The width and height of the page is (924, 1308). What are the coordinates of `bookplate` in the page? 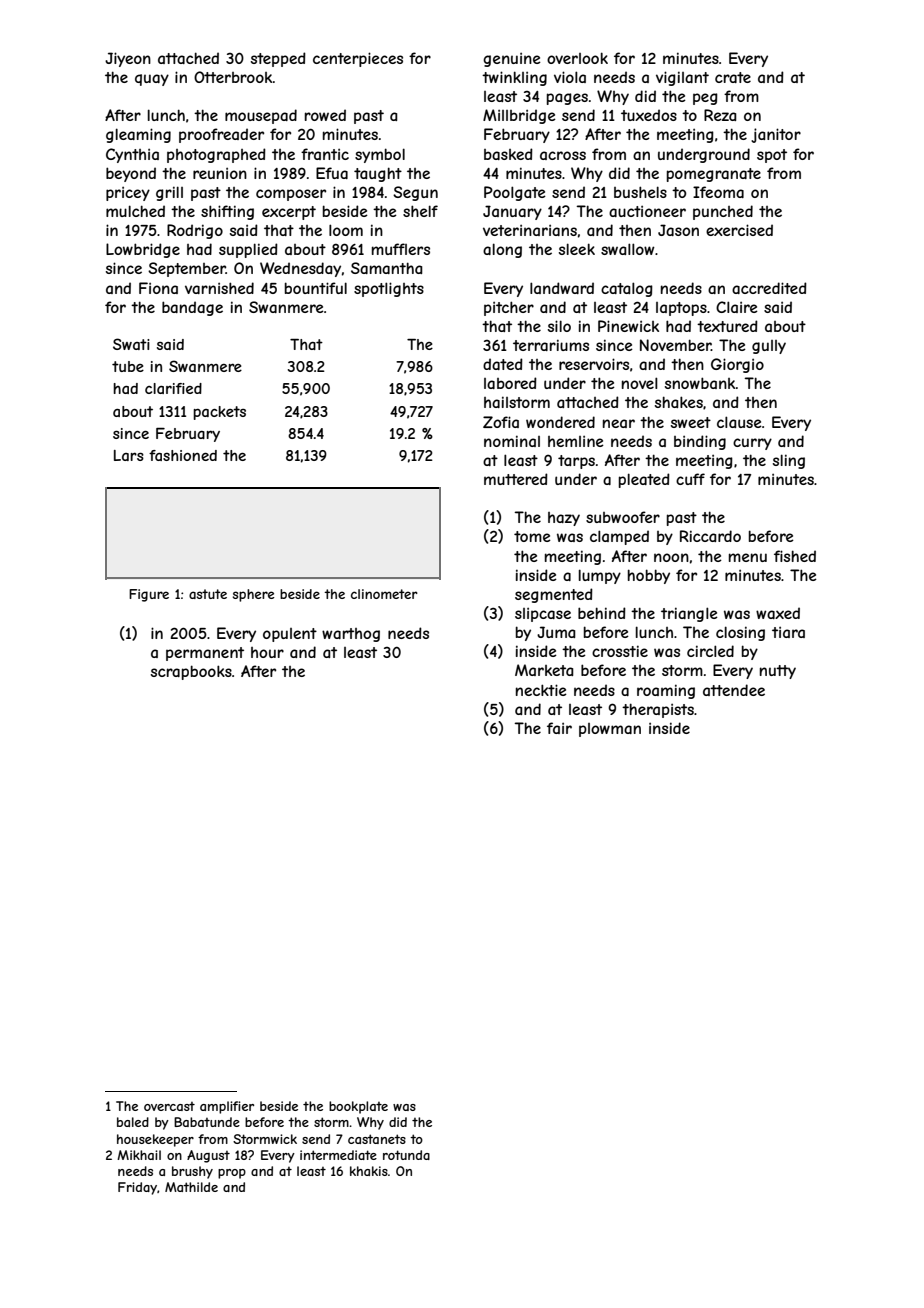 It's located at (358, 1107).
